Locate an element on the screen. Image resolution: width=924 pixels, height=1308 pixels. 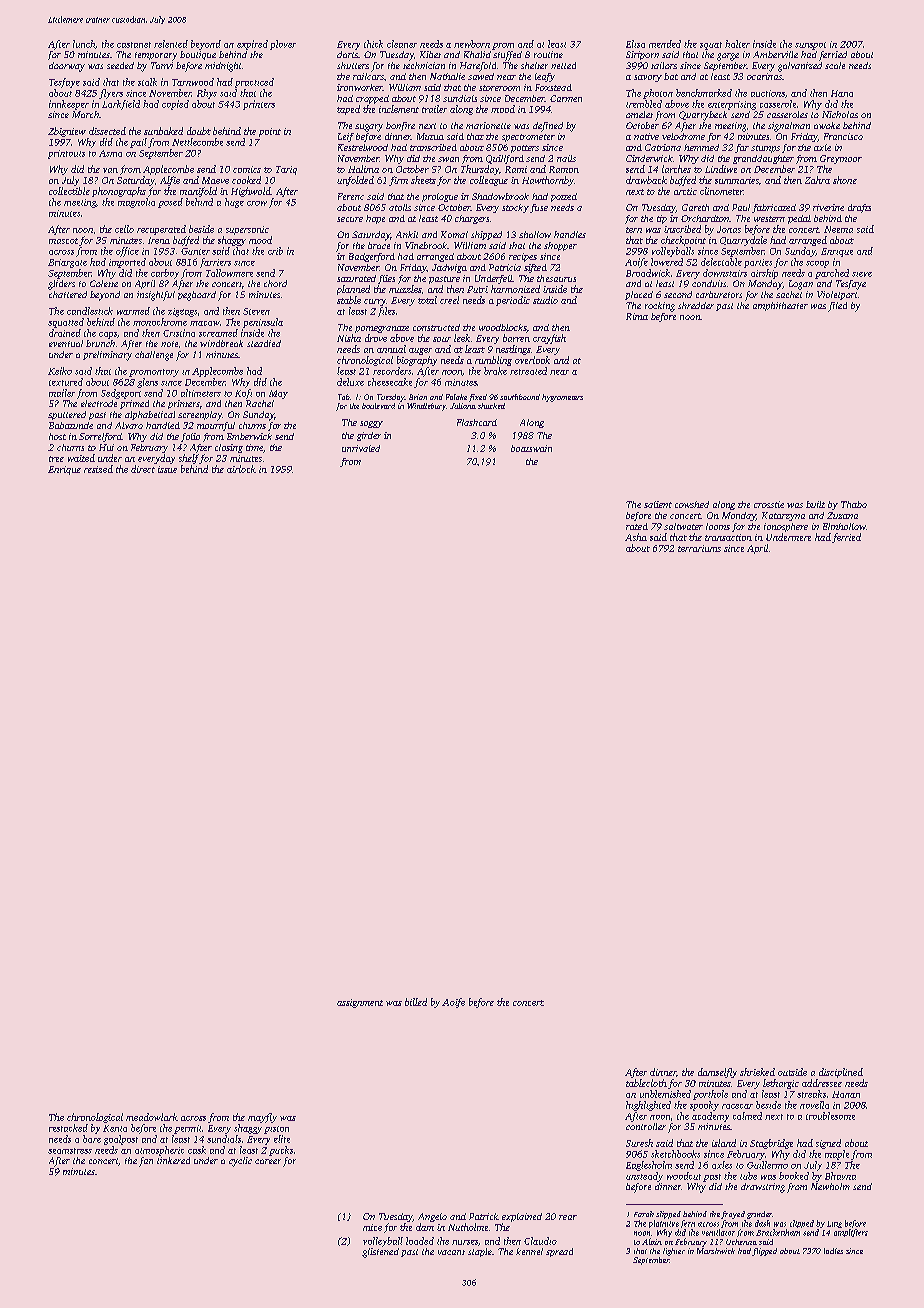
terrariums is located at coordinates (699, 548).
